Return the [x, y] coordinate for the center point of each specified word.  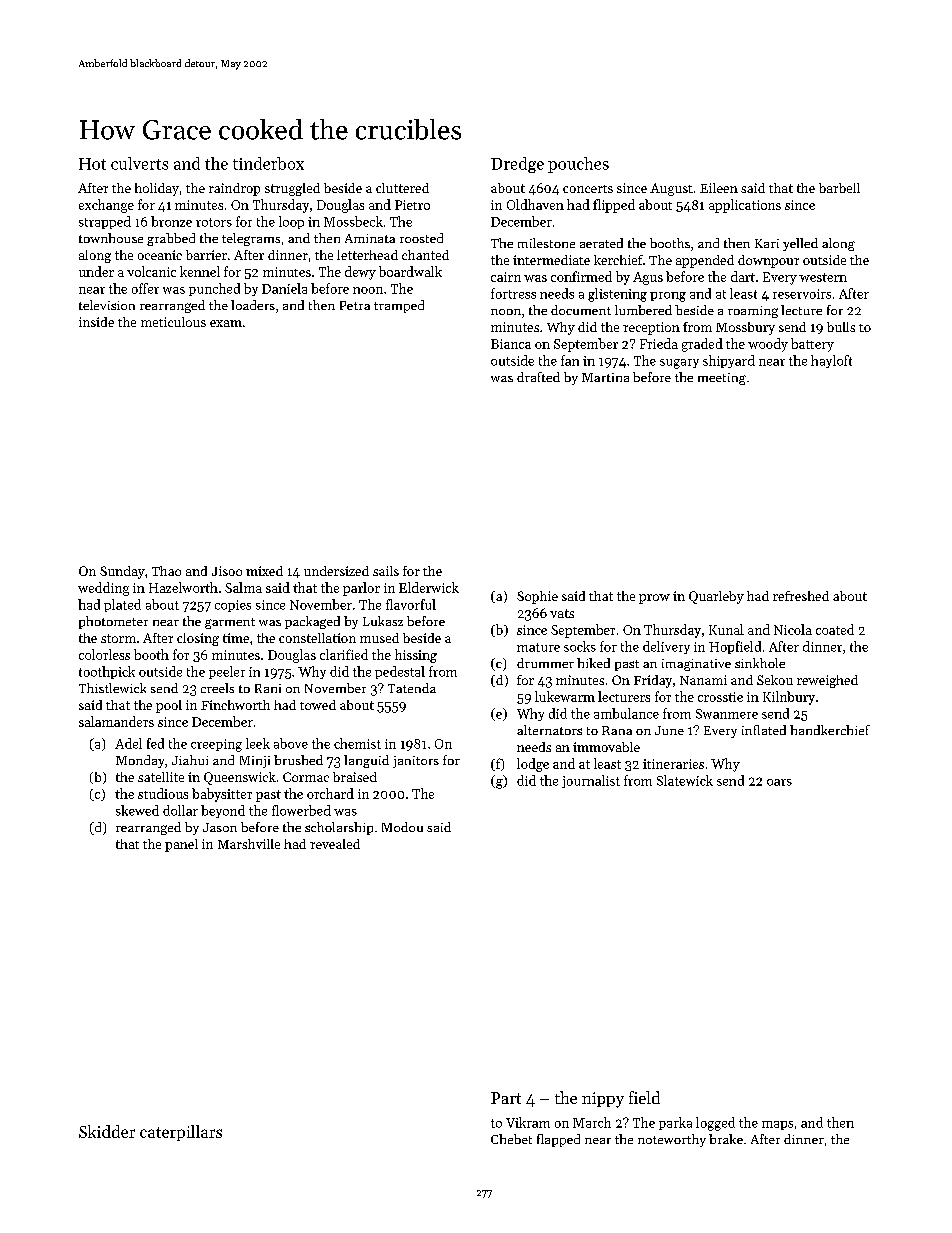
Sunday [122, 572]
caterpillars [181, 1133]
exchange [106, 206]
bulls [841, 327]
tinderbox [268, 163]
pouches [578, 165]
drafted [538, 377]
